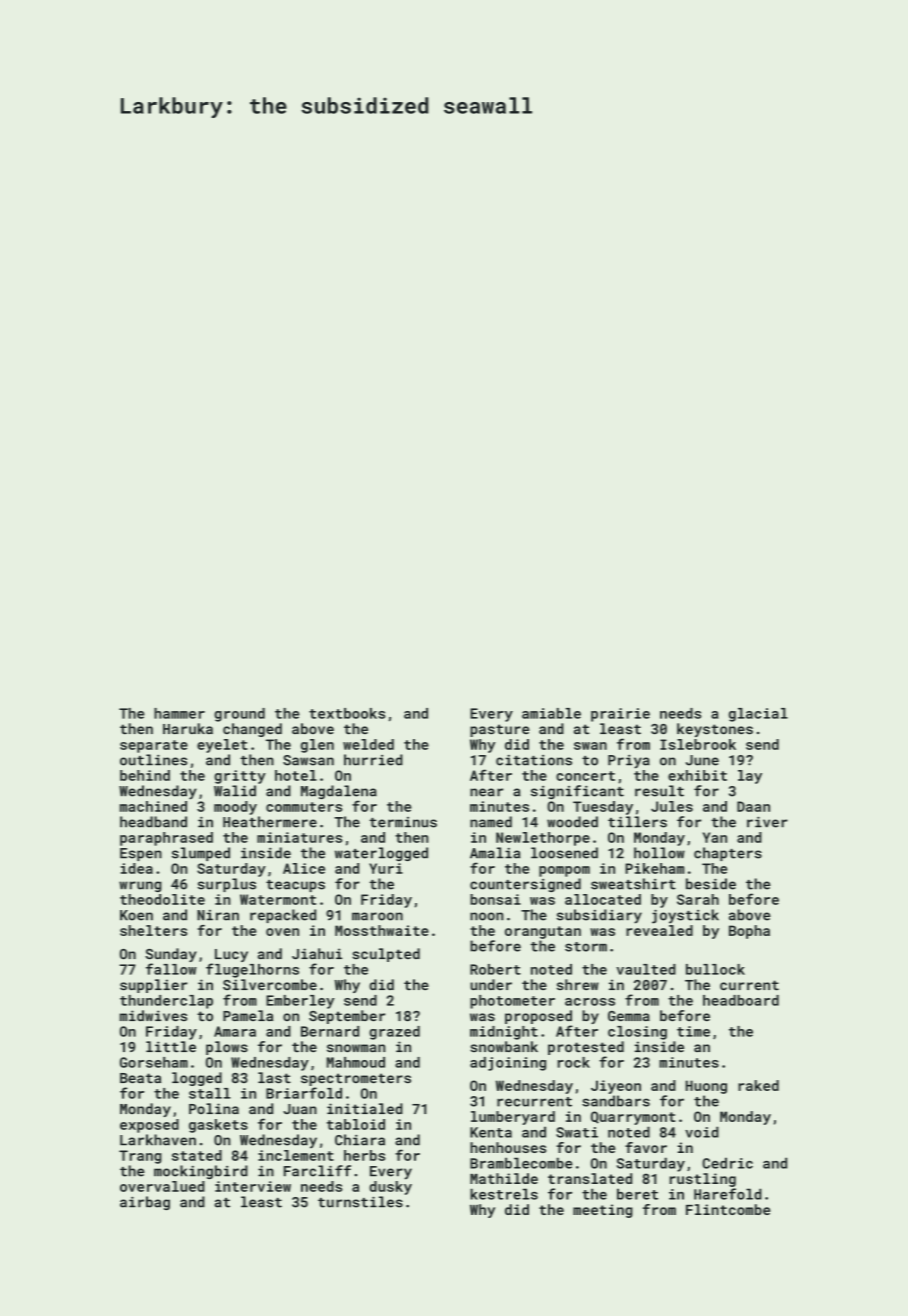  Describe the element at coordinates (728, 854) in the screenshot. I see `chapters` at that location.
